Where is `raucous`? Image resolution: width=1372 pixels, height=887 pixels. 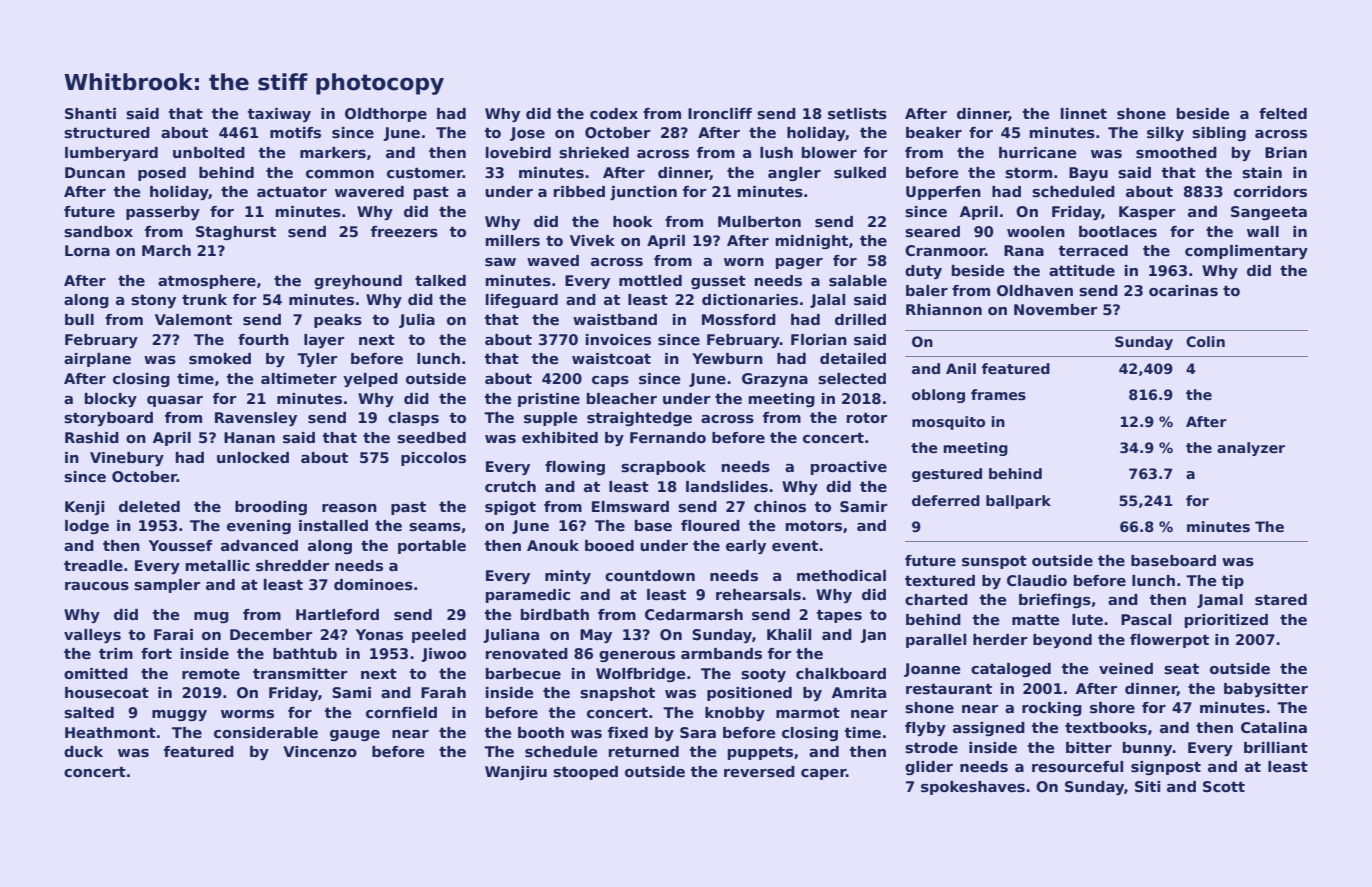 raucous is located at coordinates (97, 586).
